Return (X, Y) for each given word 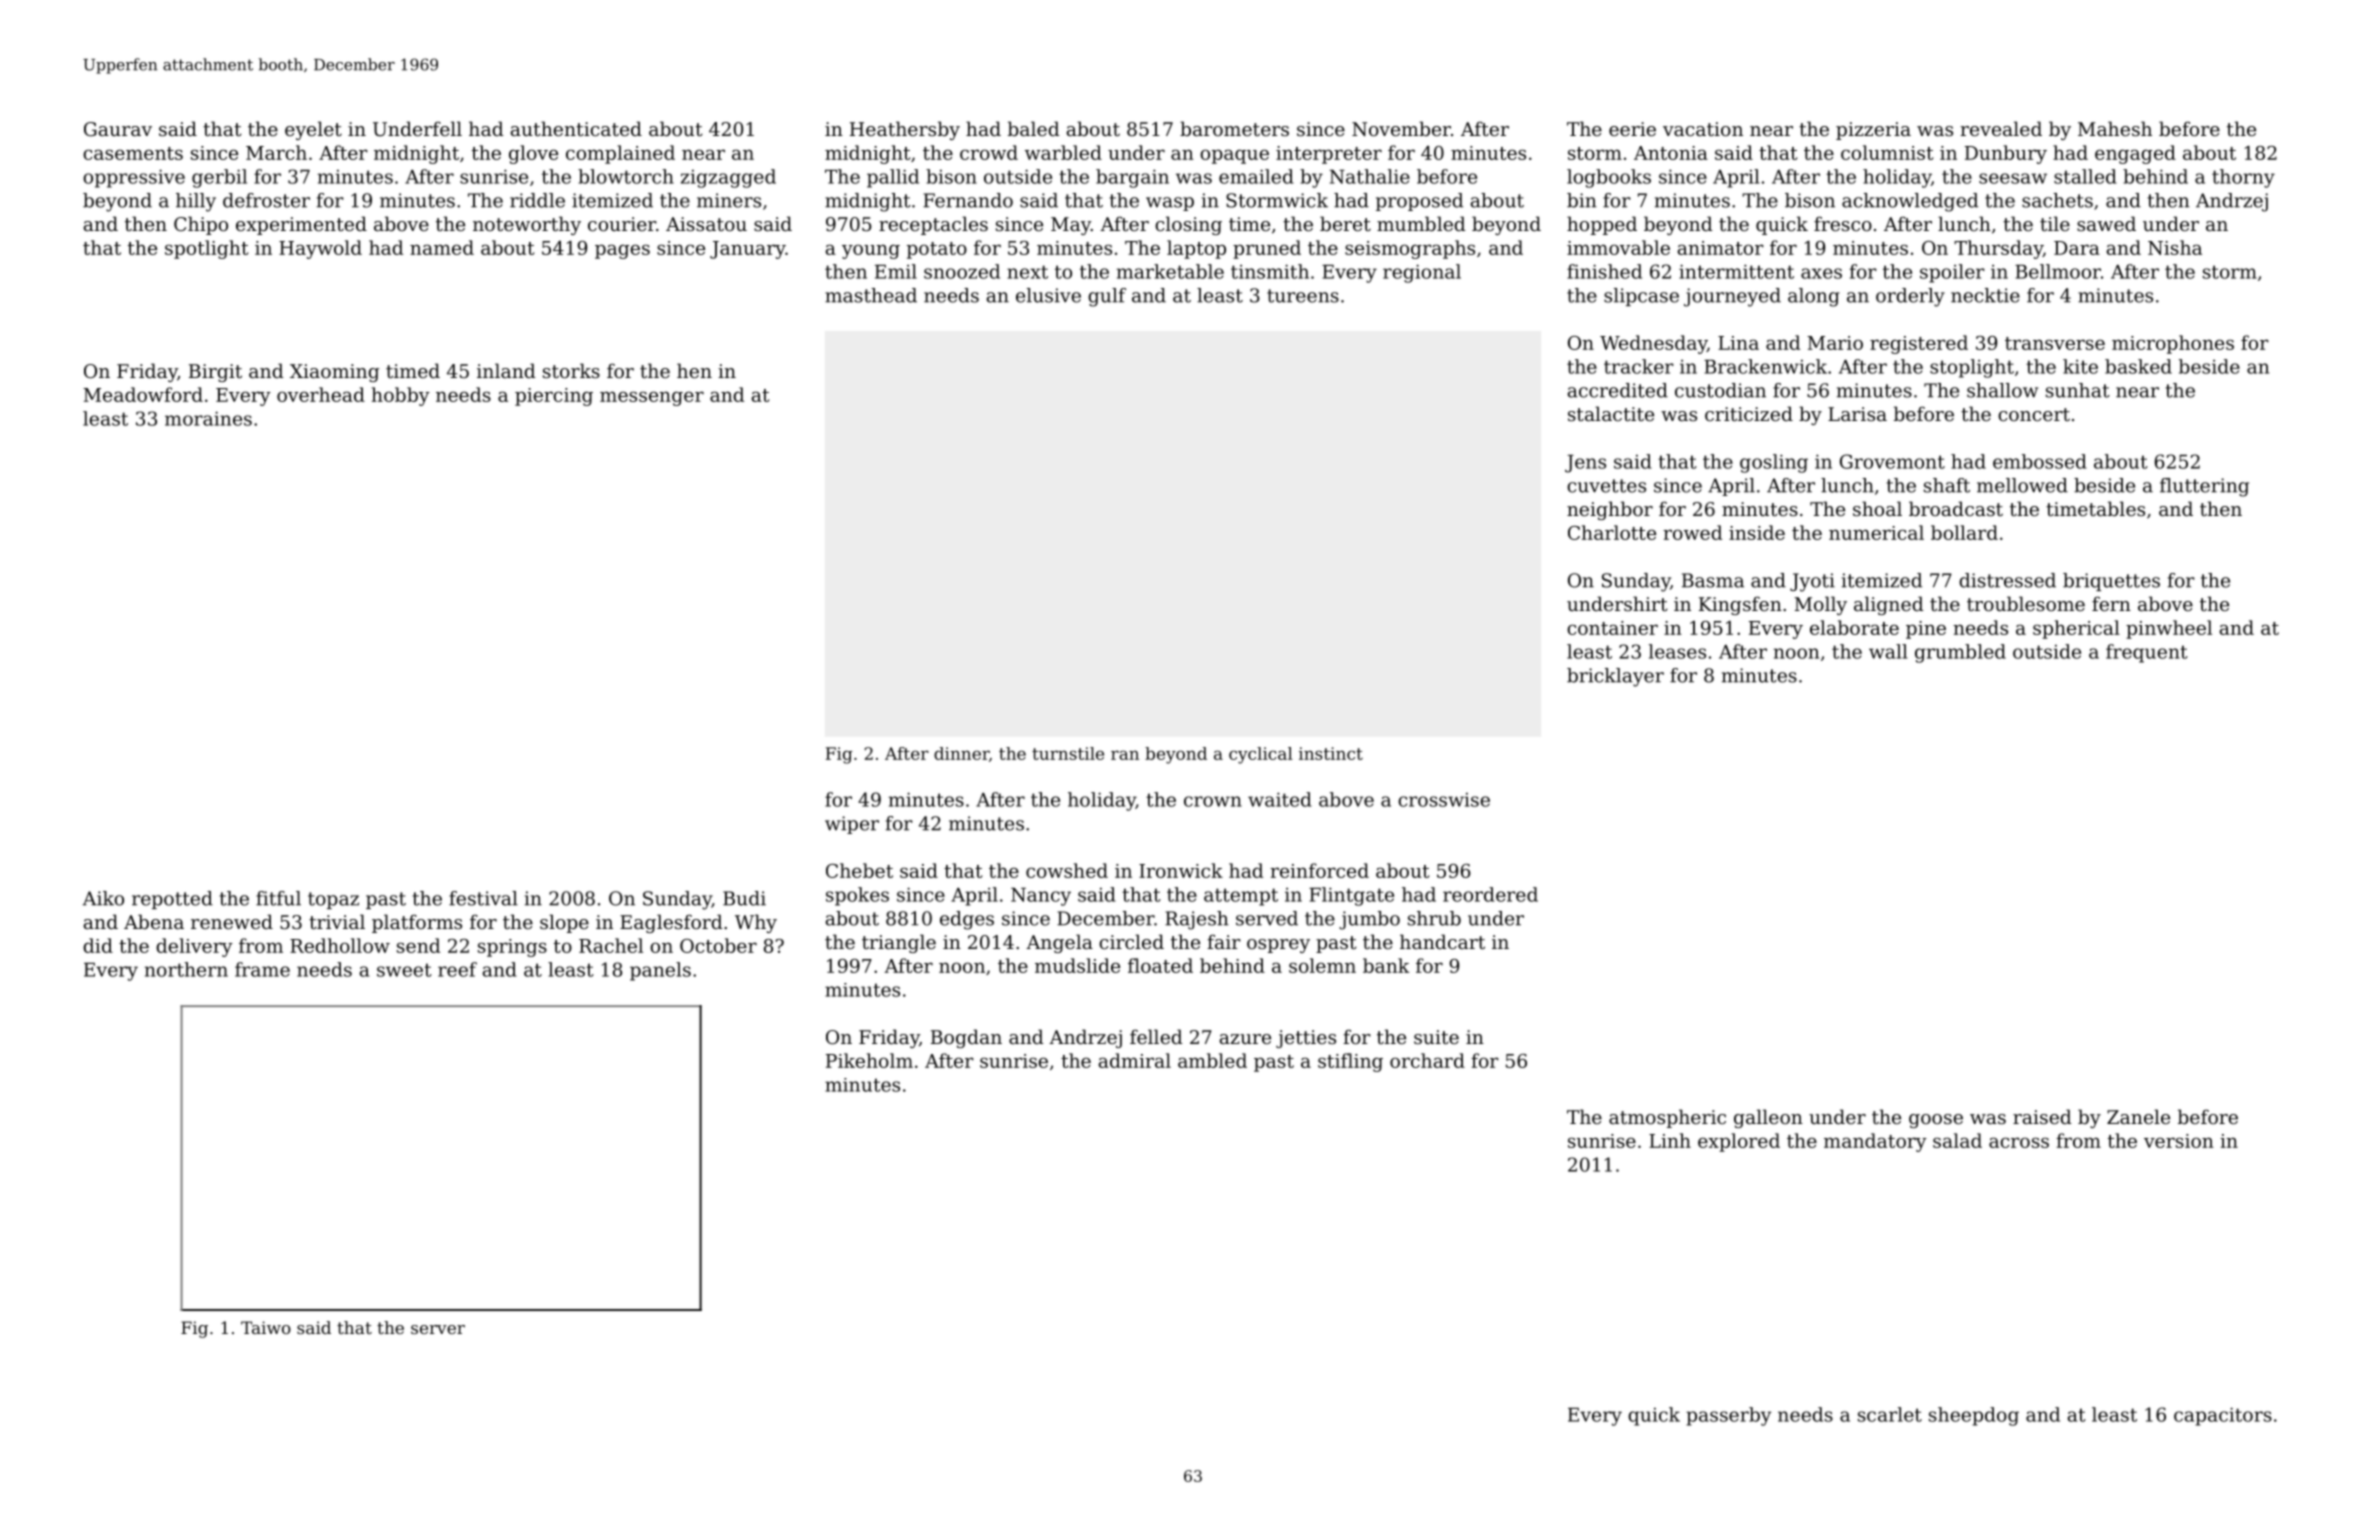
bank (1386, 965)
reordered (1490, 894)
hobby (401, 396)
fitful (278, 898)
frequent (2147, 653)
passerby (1728, 1416)
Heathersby (905, 130)
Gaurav (118, 129)
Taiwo (266, 1327)
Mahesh (2115, 128)
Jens (1585, 464)
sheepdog (1974, 1416)
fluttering (2204, 487)
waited (1280, 799)
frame (262, 969)
